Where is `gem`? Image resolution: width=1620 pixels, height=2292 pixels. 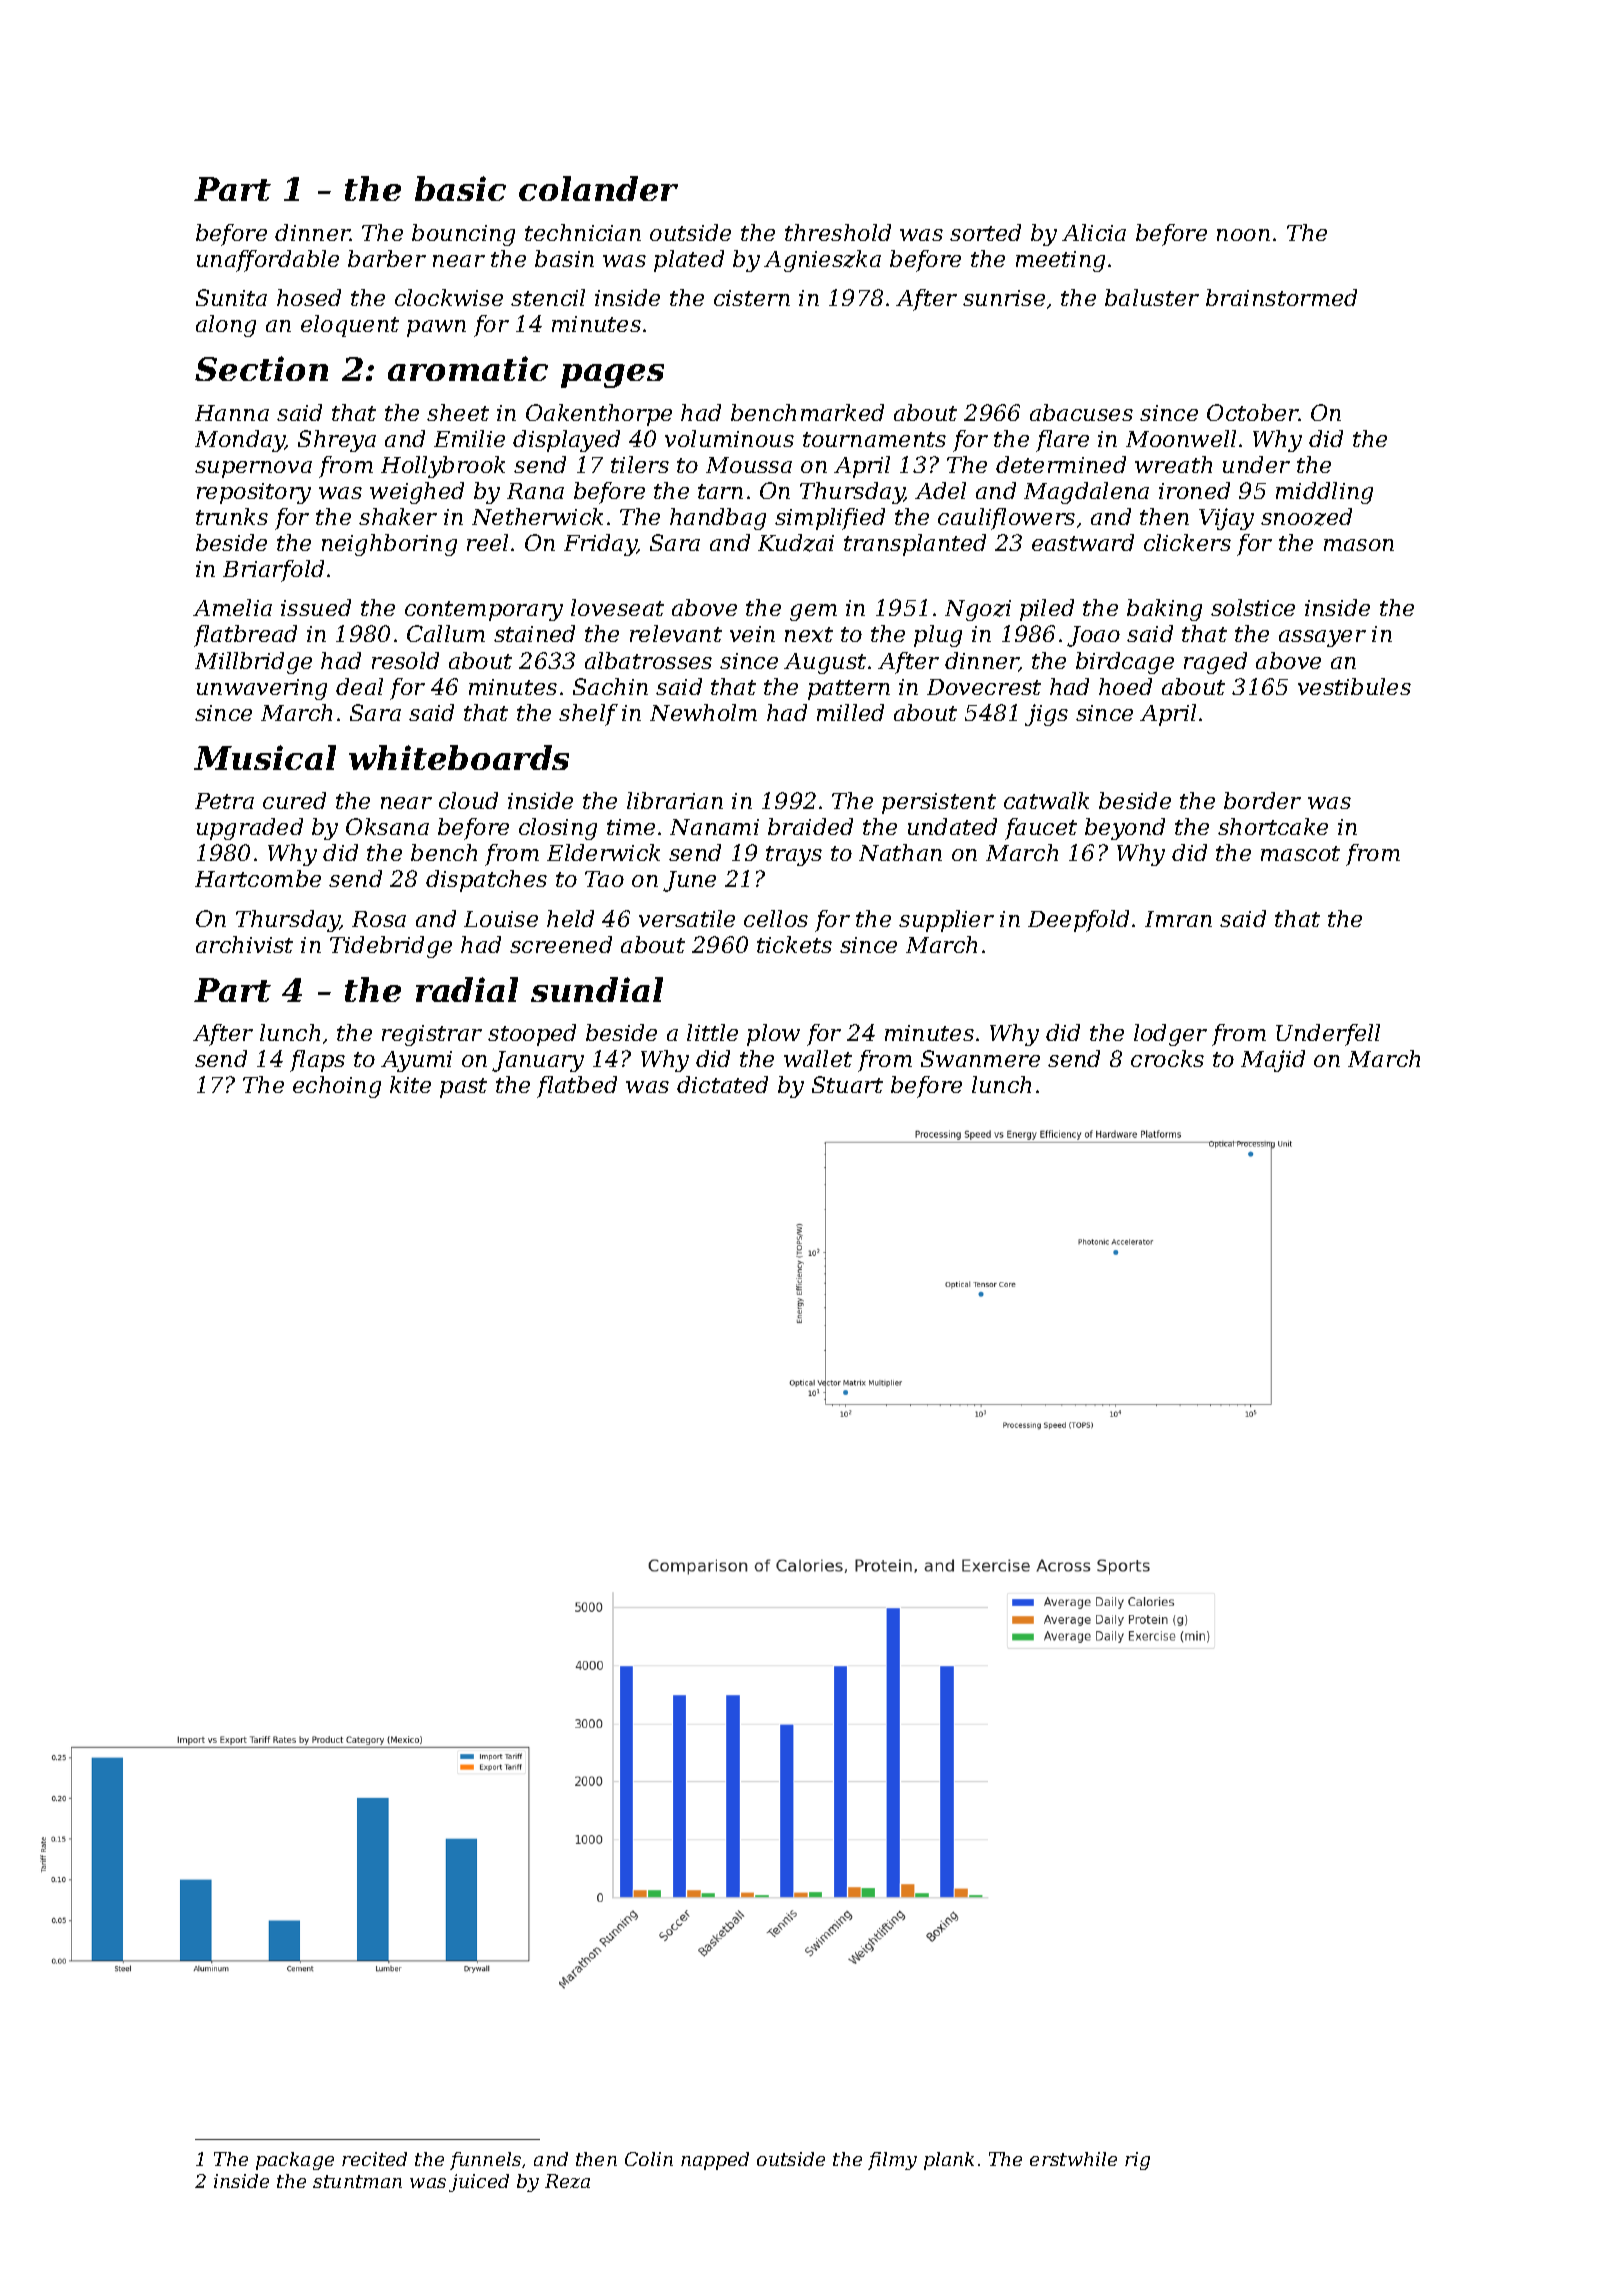 gem is located at coordinates (813, 612).
